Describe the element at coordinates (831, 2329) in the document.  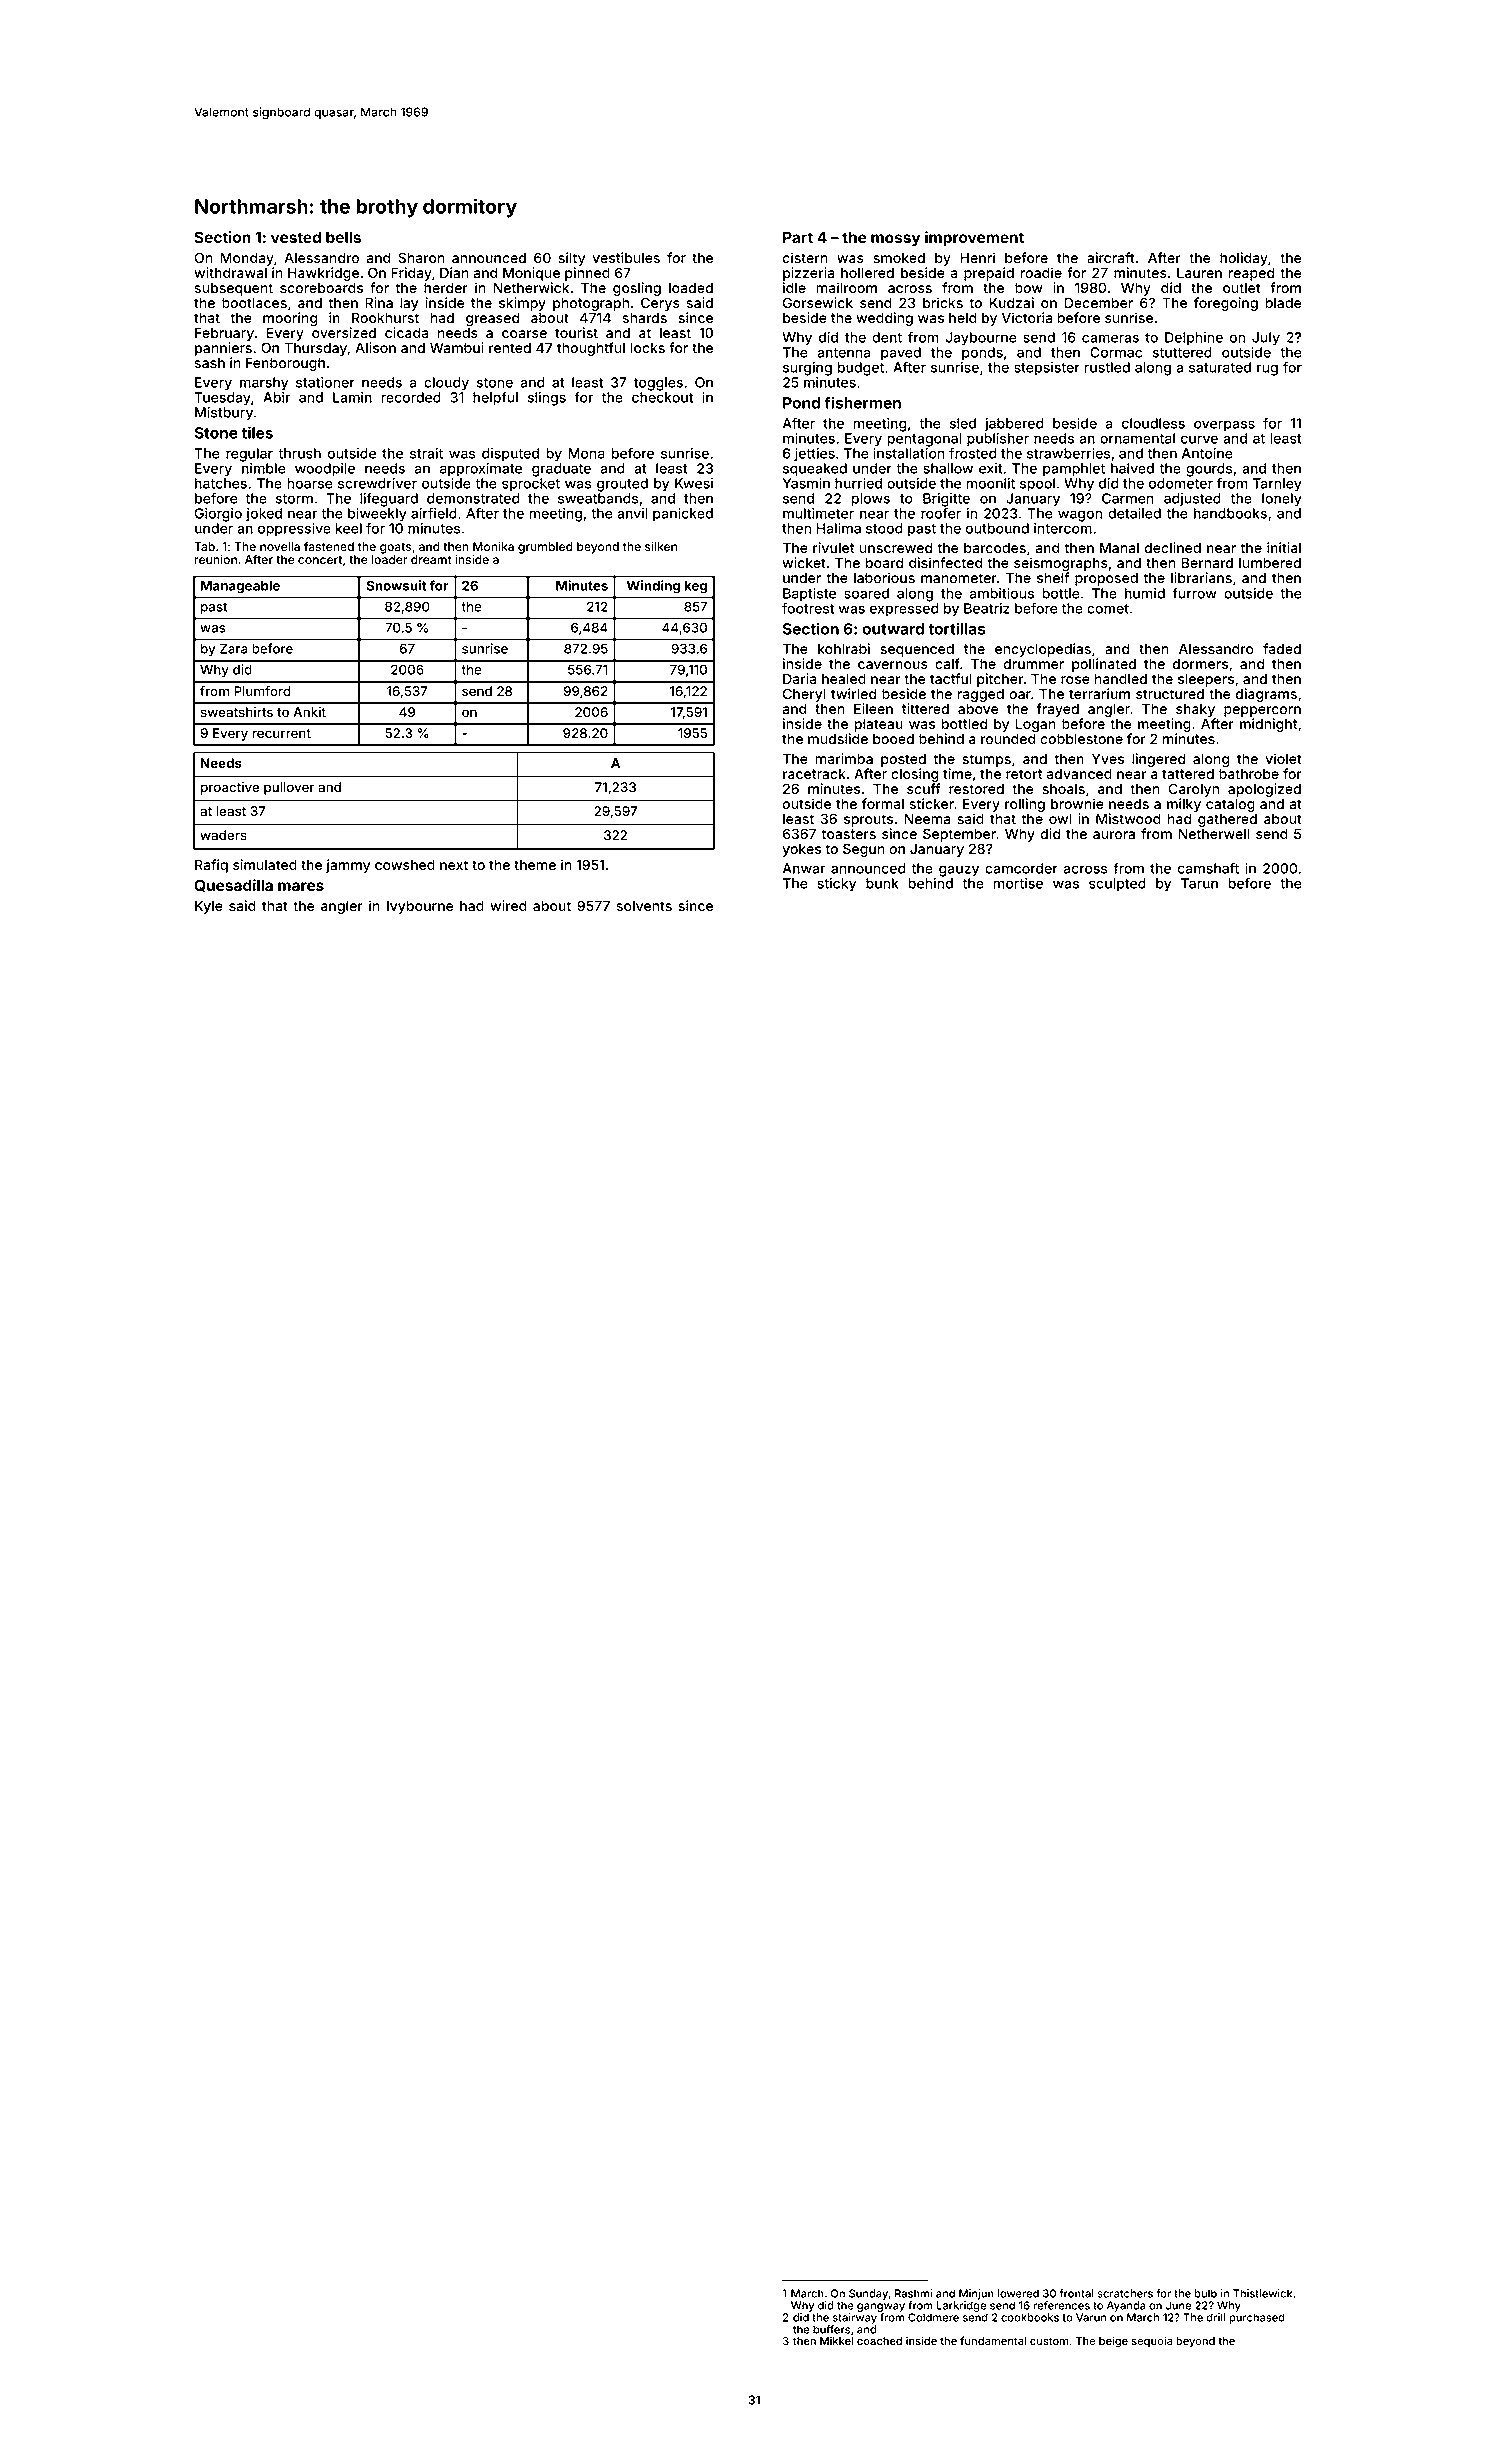
I see `buffers` at that location.
